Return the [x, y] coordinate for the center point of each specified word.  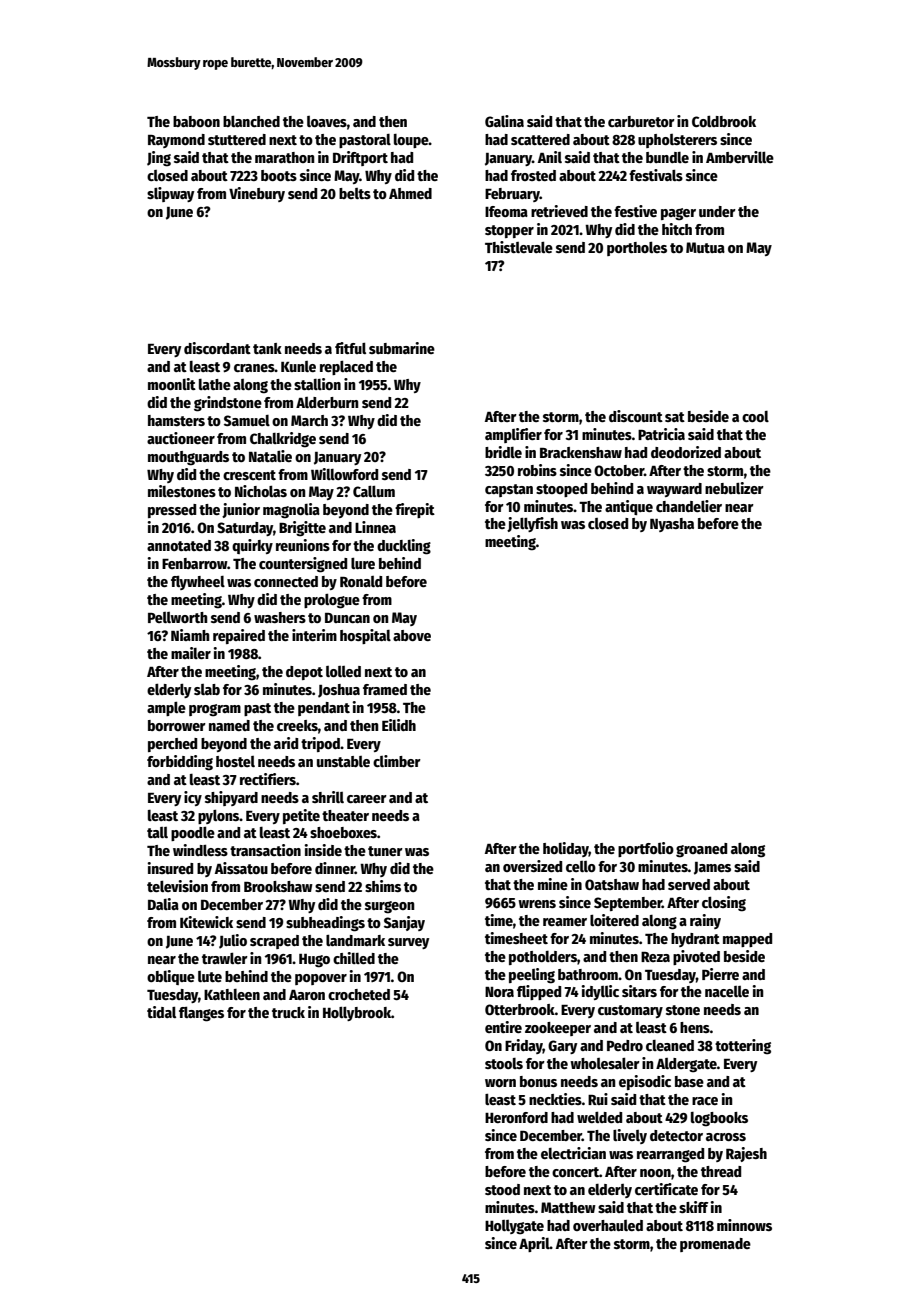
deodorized [686, 452]
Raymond [176, 141]
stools [504, 1063]
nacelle [727, 991]
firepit [415, 510]
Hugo [314, 961]
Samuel [247, 420]
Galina [504, 121]
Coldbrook [724, 121]
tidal [161, 1012]
